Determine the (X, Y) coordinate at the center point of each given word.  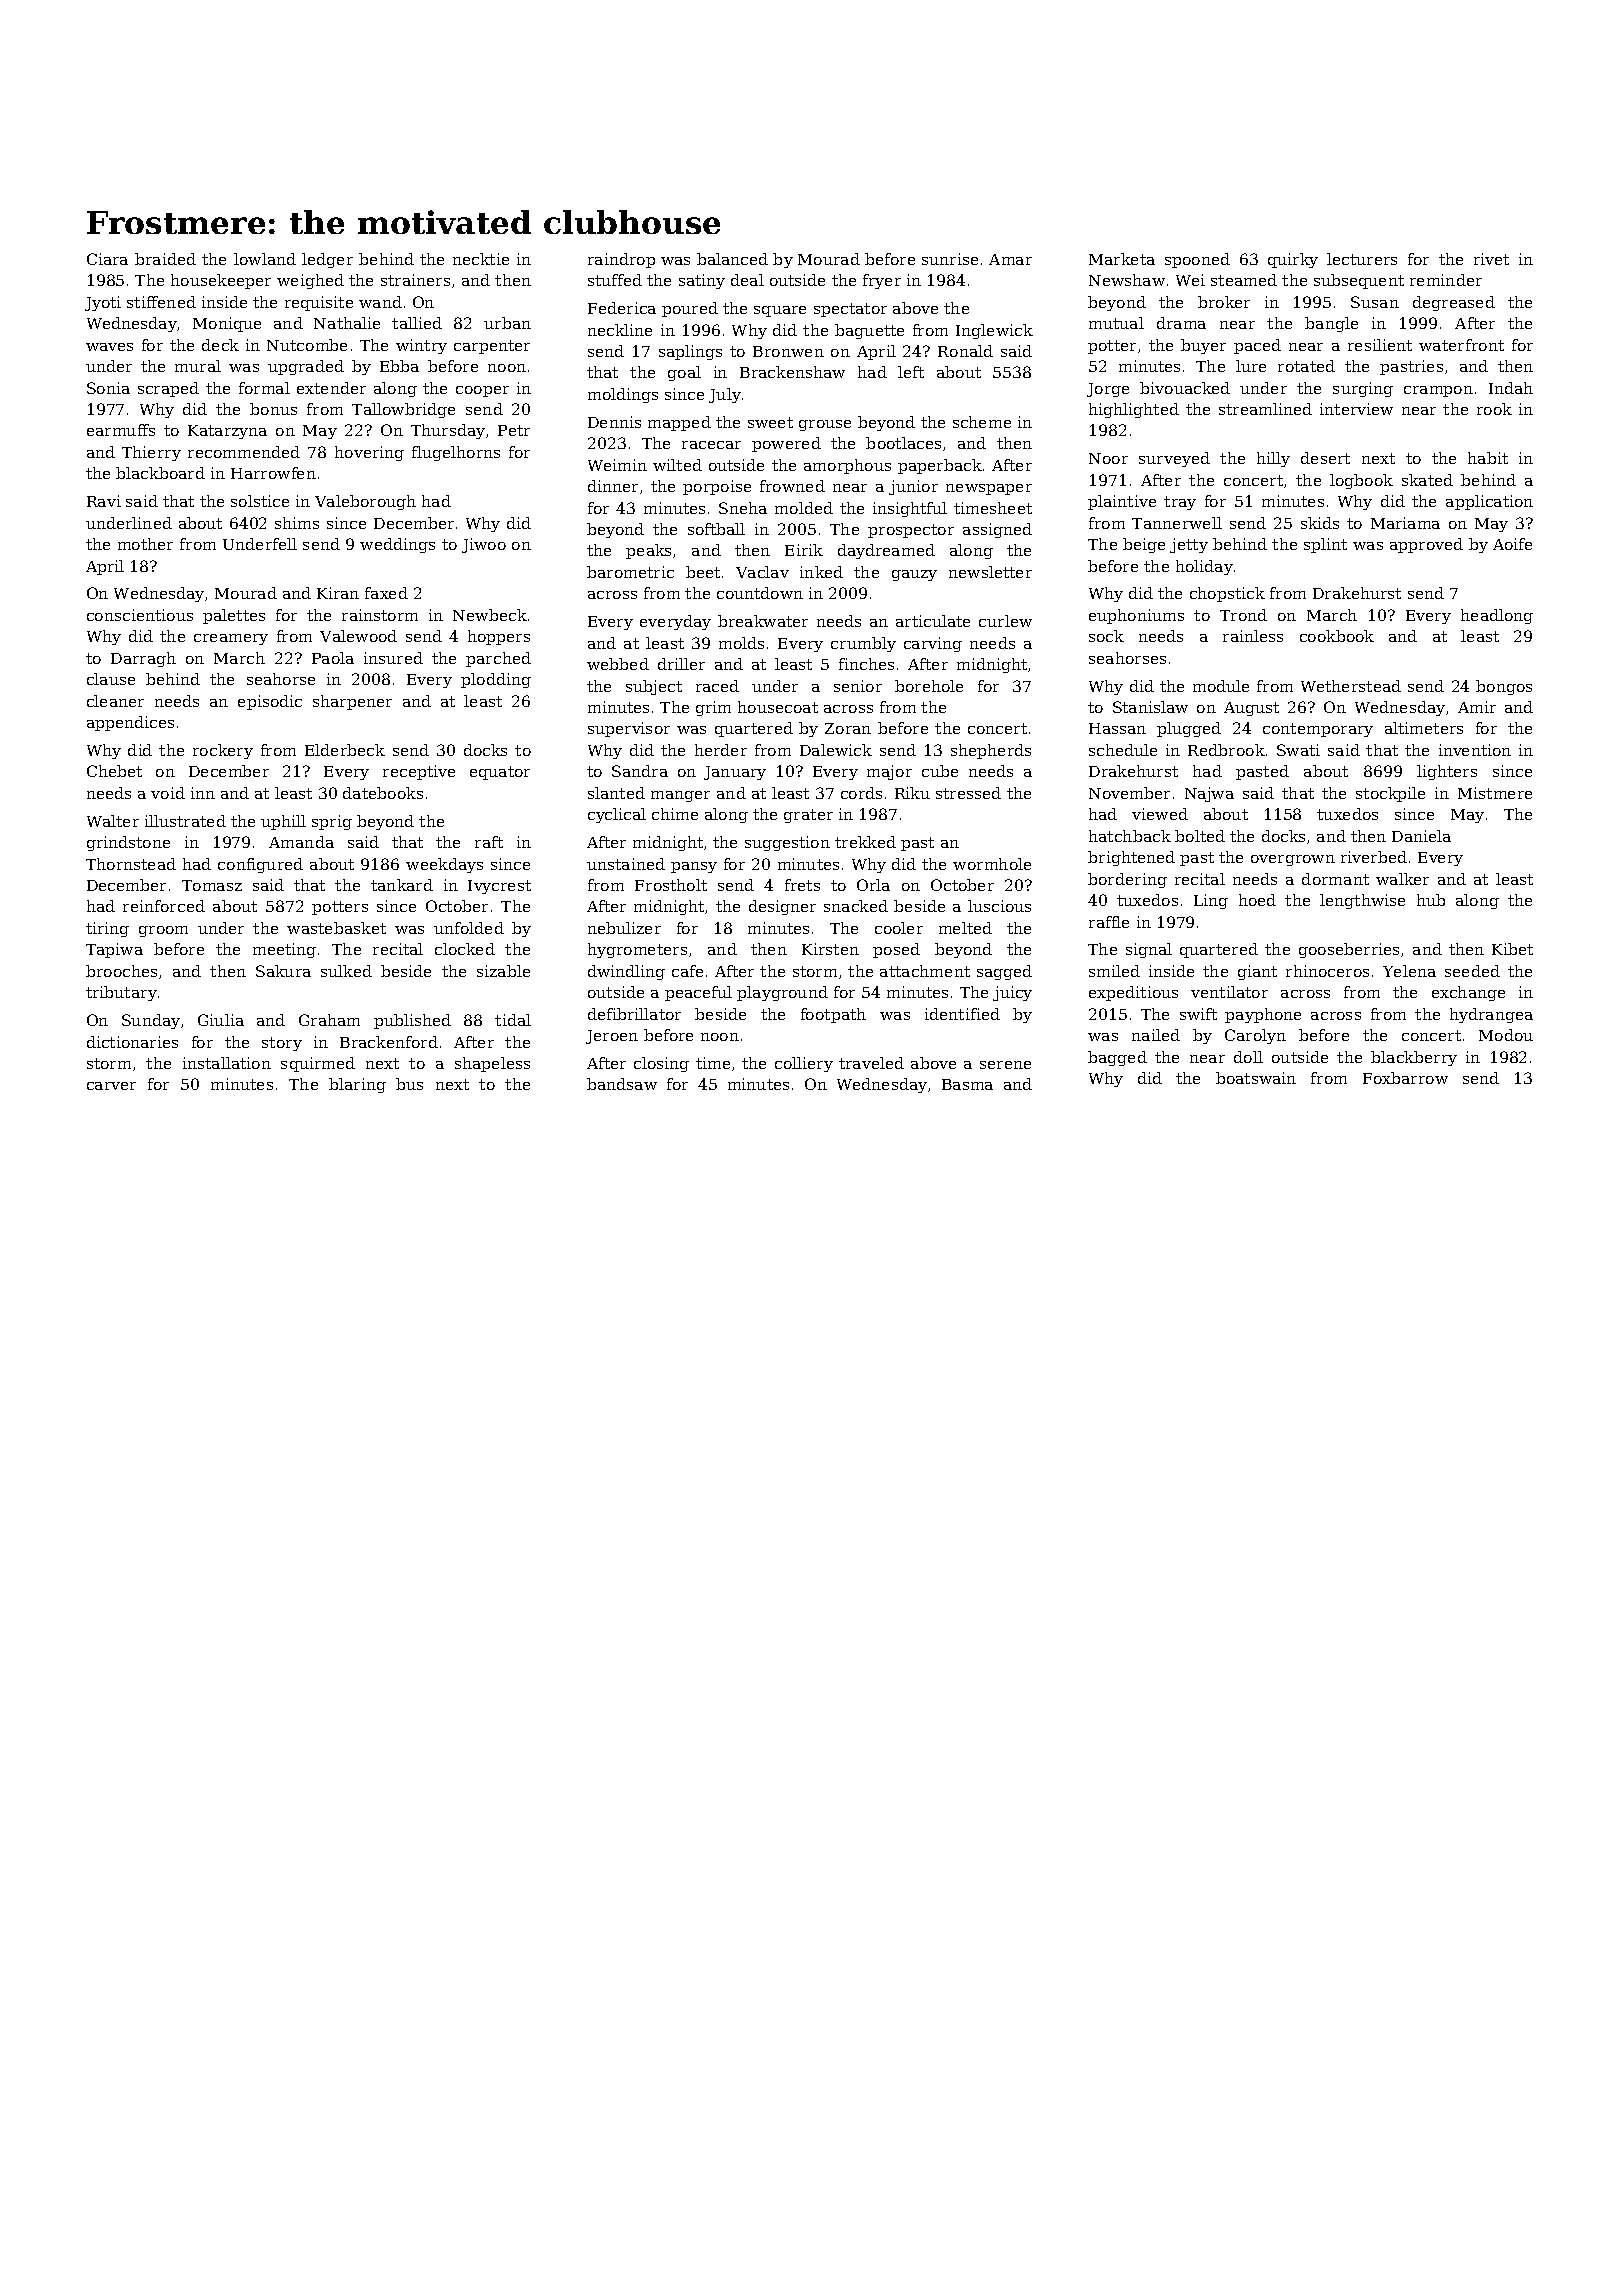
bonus (273, 409)
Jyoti (103, 303)
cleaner (115, 701)
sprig (332, 822)
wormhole (992, 864)
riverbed (1374, 857)
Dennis (614, 422)
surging (1363, 389)
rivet (1491, 259)
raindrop (621, 260)
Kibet (1512, 949)
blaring (357, 1085)
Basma (967, 1084)
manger (680, 796)
